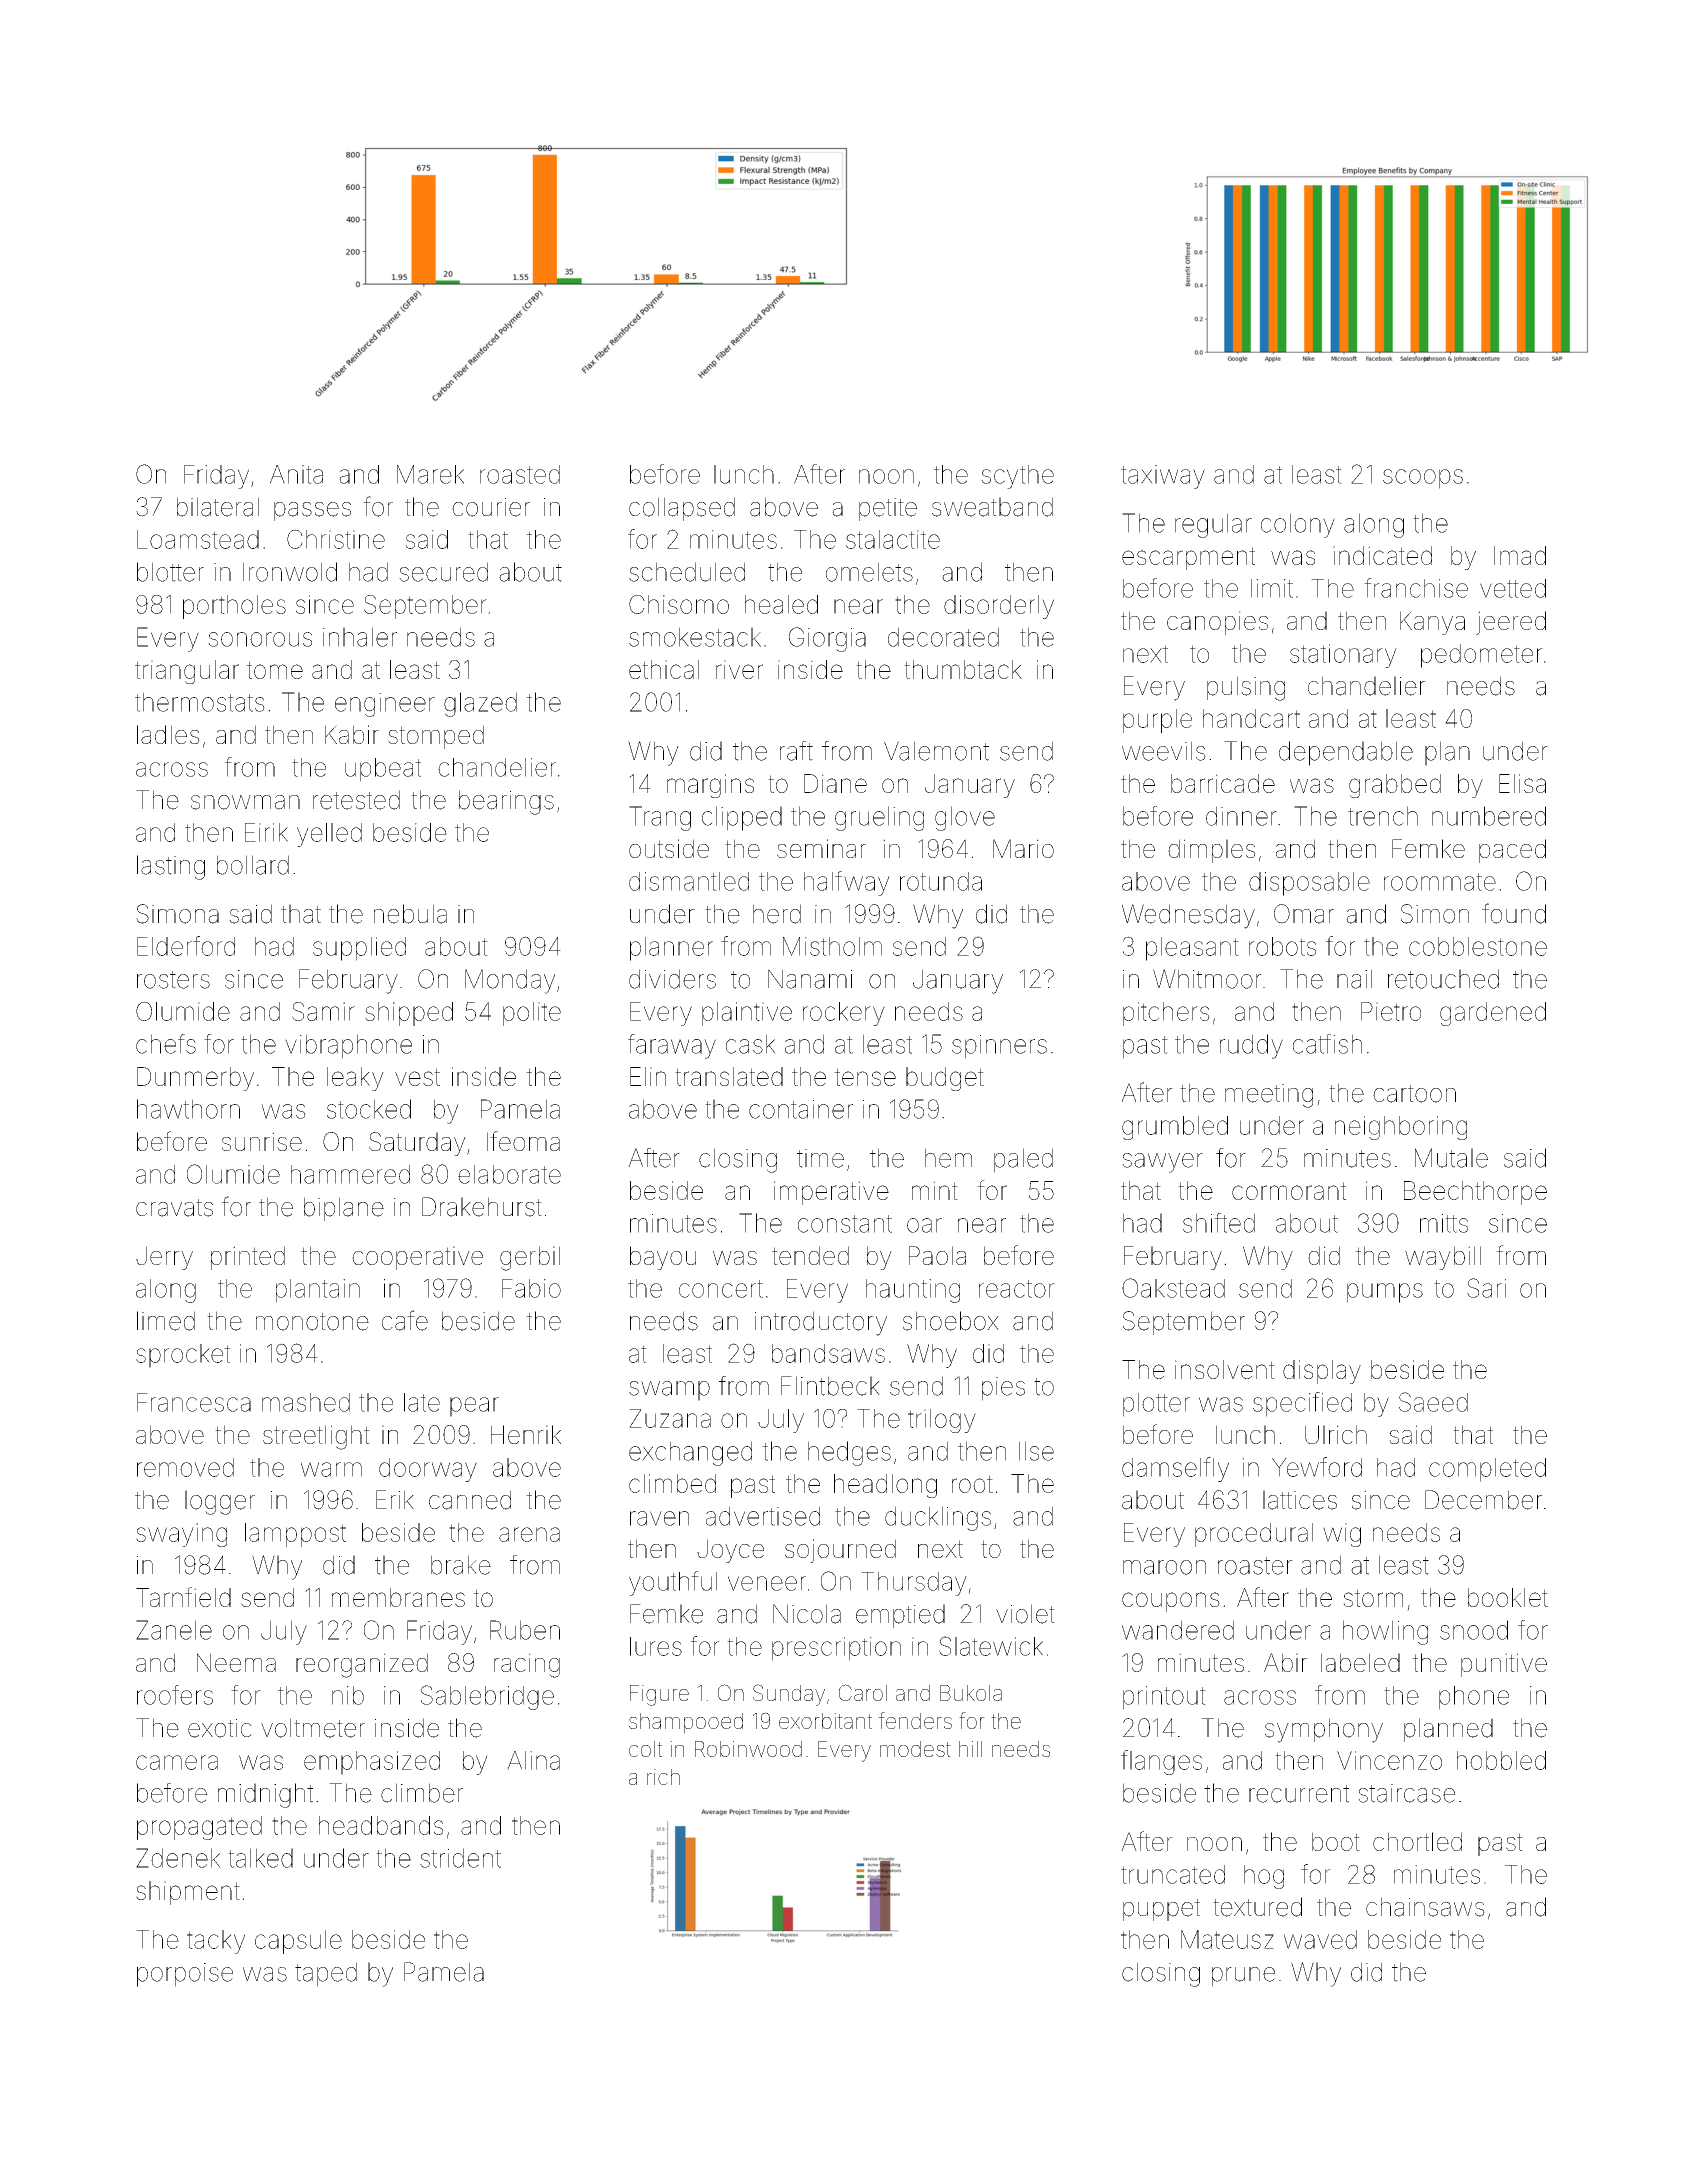  I want to click on taped, so click(326, 1974).
